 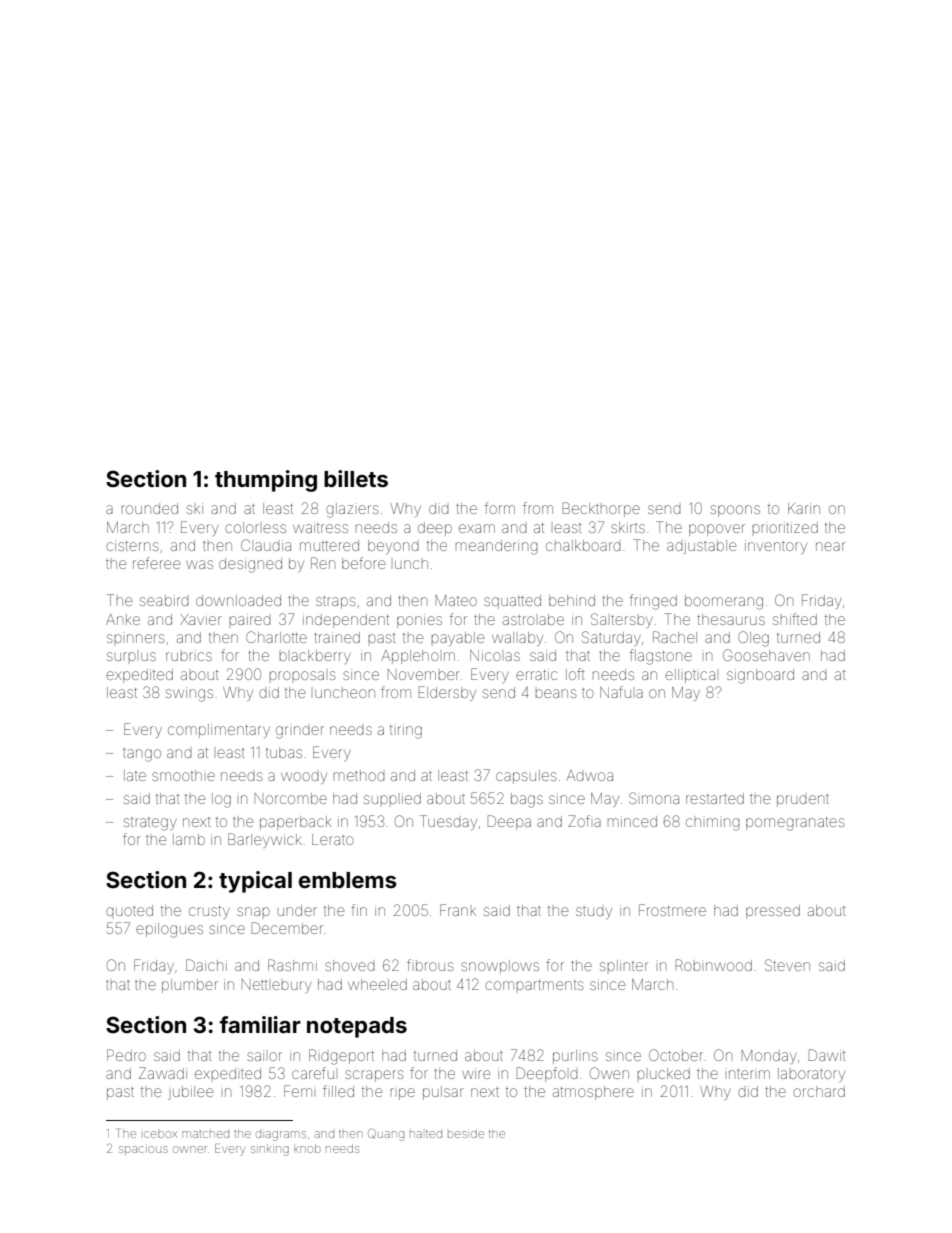 I want to click on capsules, so click(x=526, y=777).
